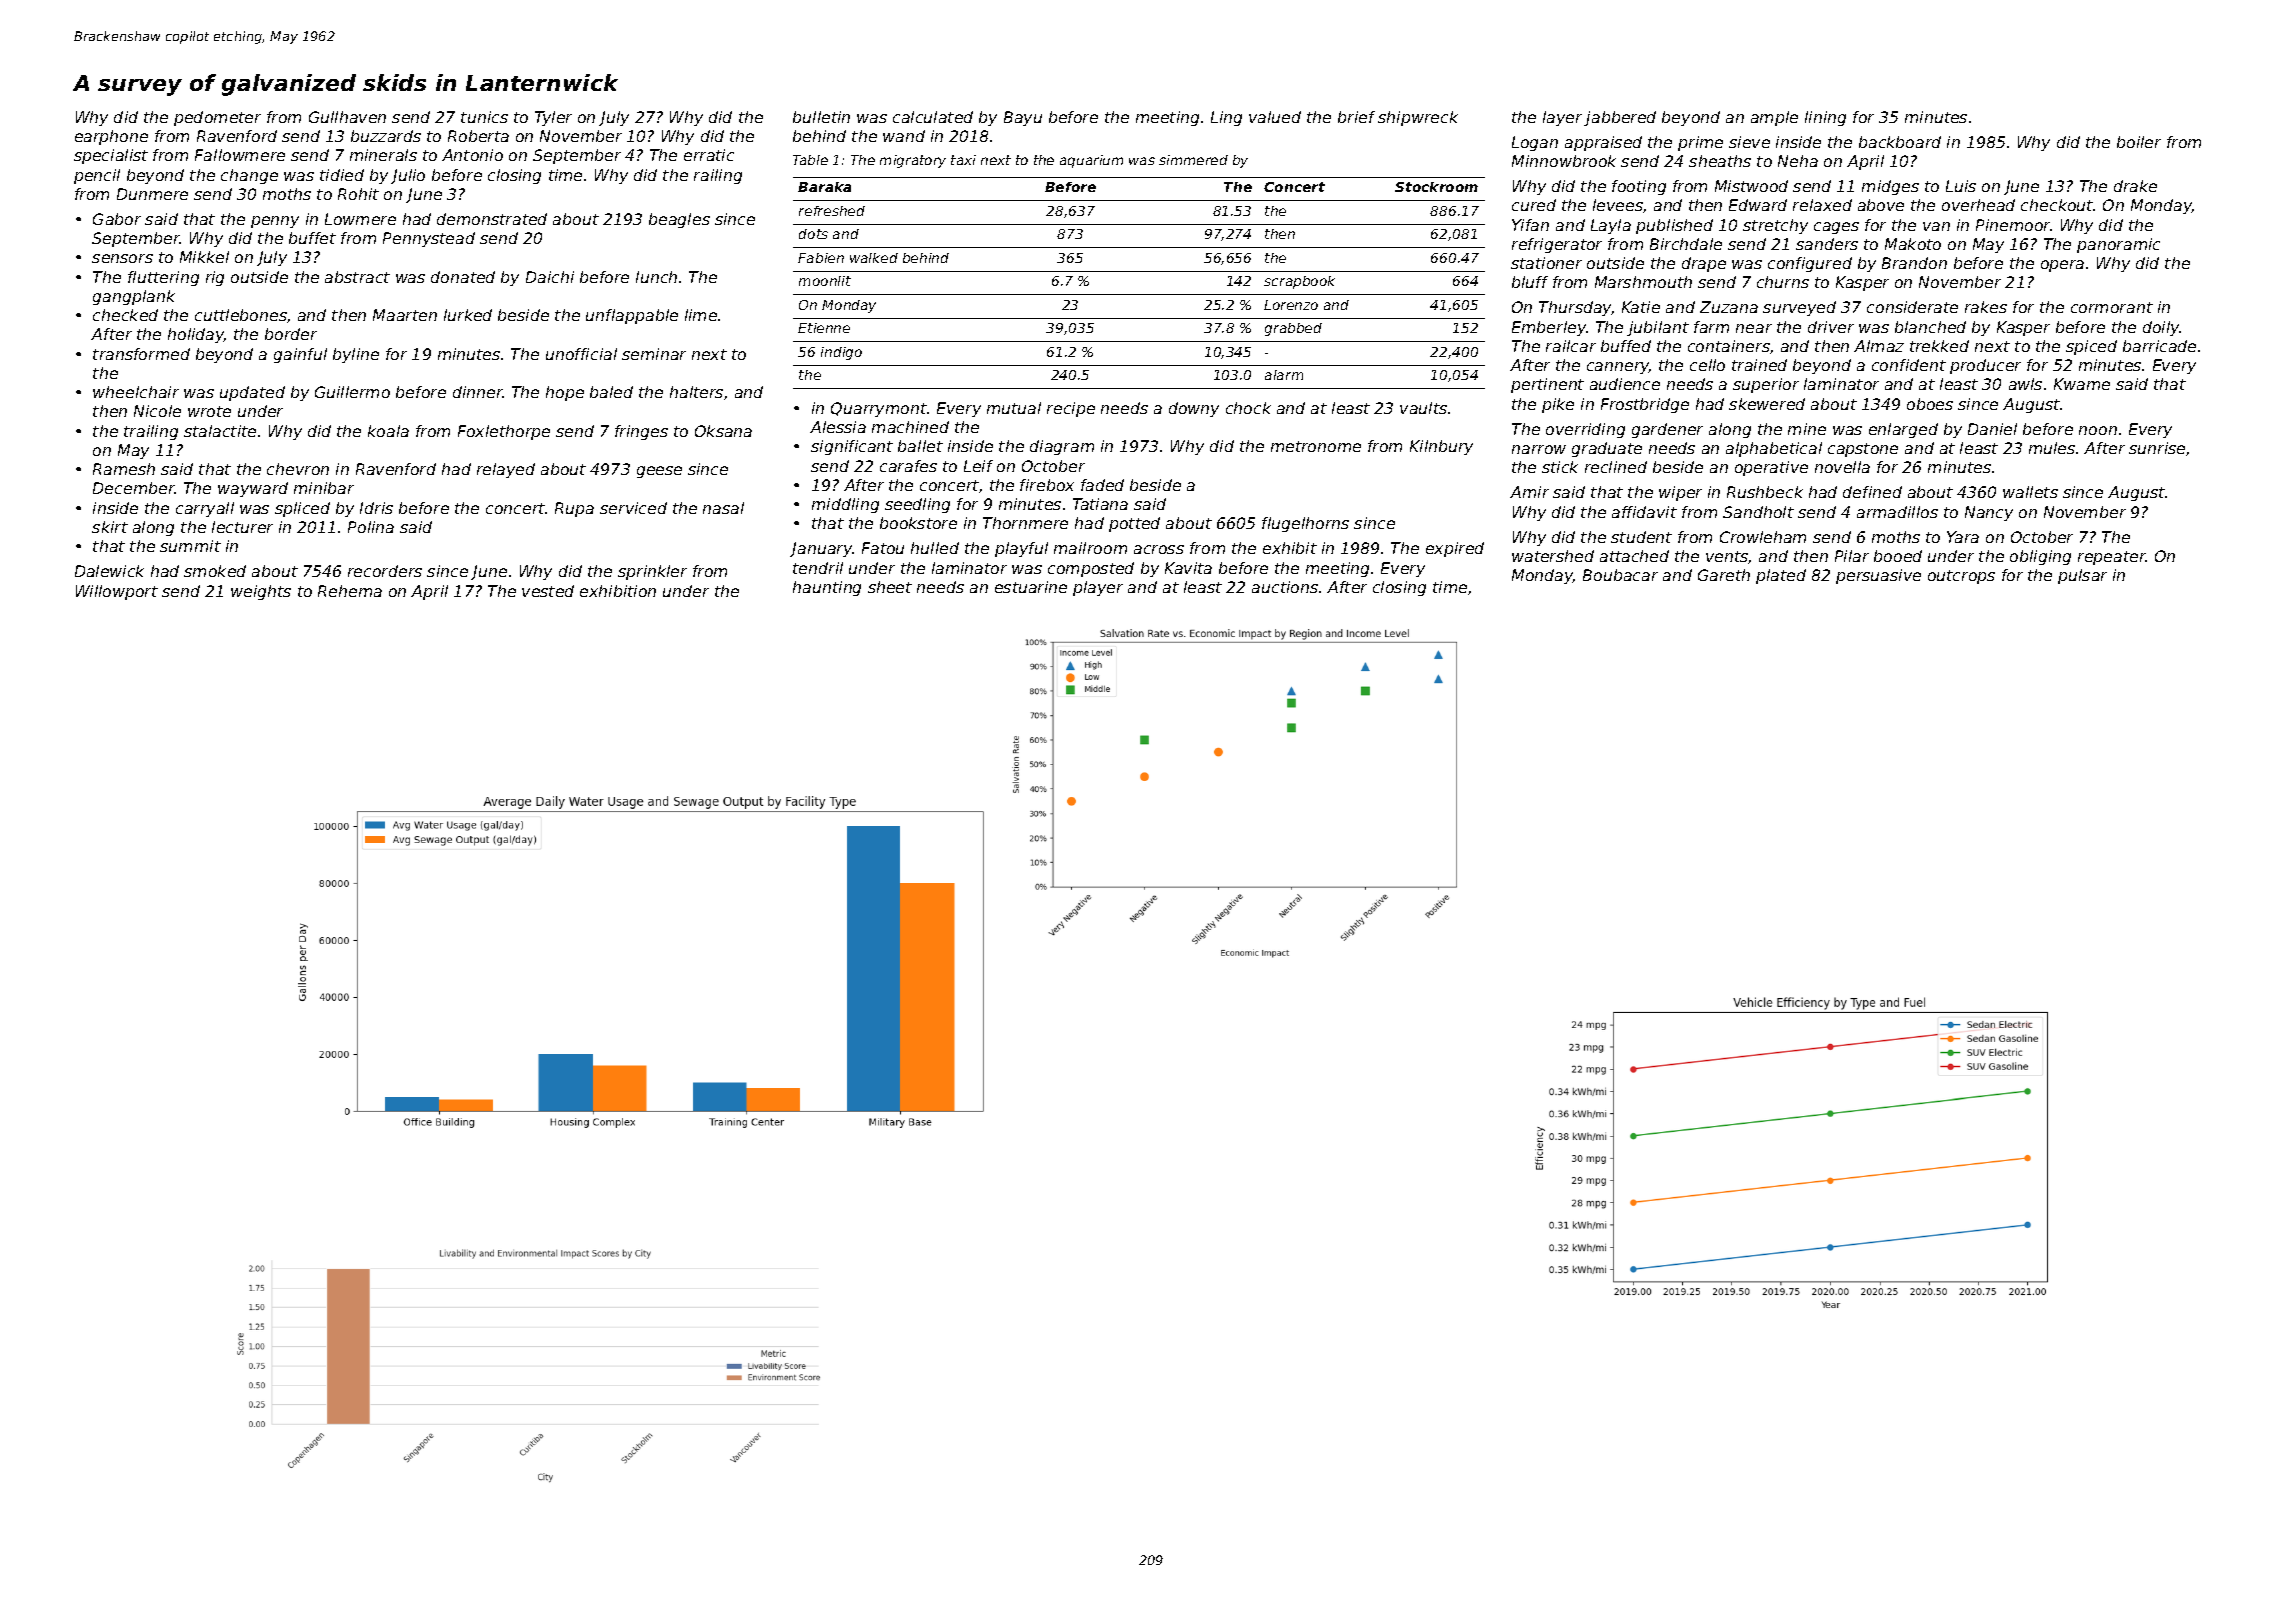  Describe the element at coordinates (2135, 186) in the screenshot. I see `drake` at that location.
